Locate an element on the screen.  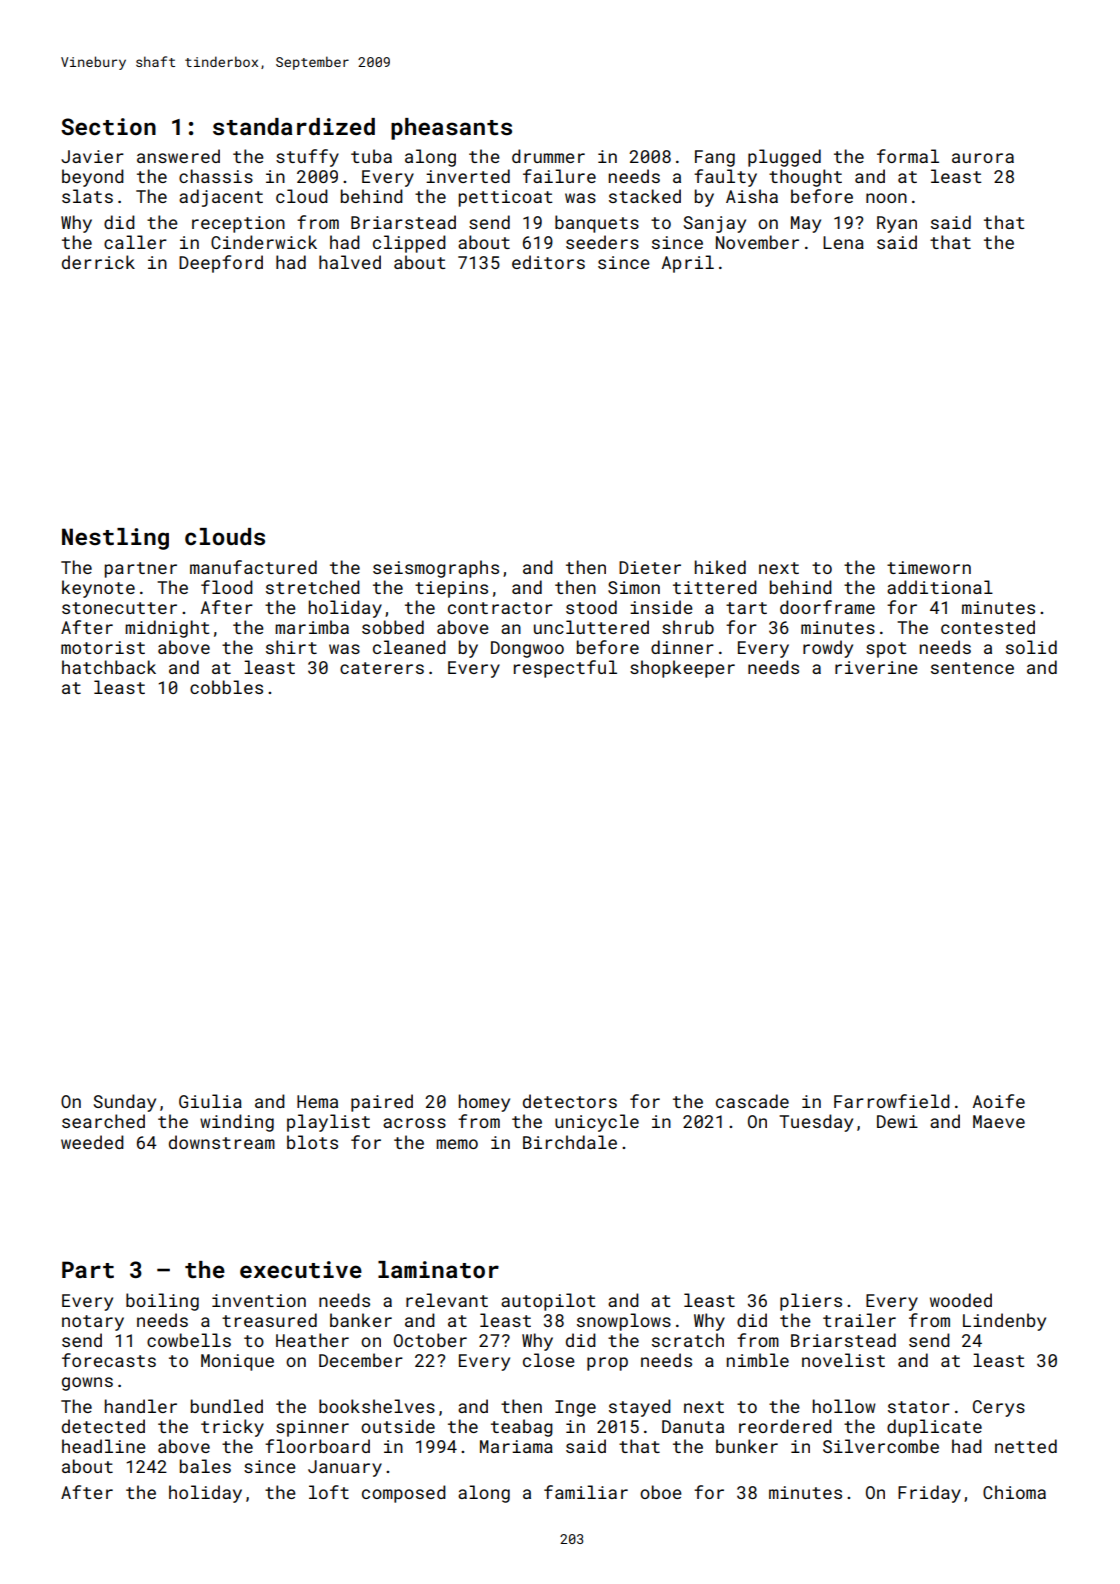
riverine is located at coordinates (876, 667).
